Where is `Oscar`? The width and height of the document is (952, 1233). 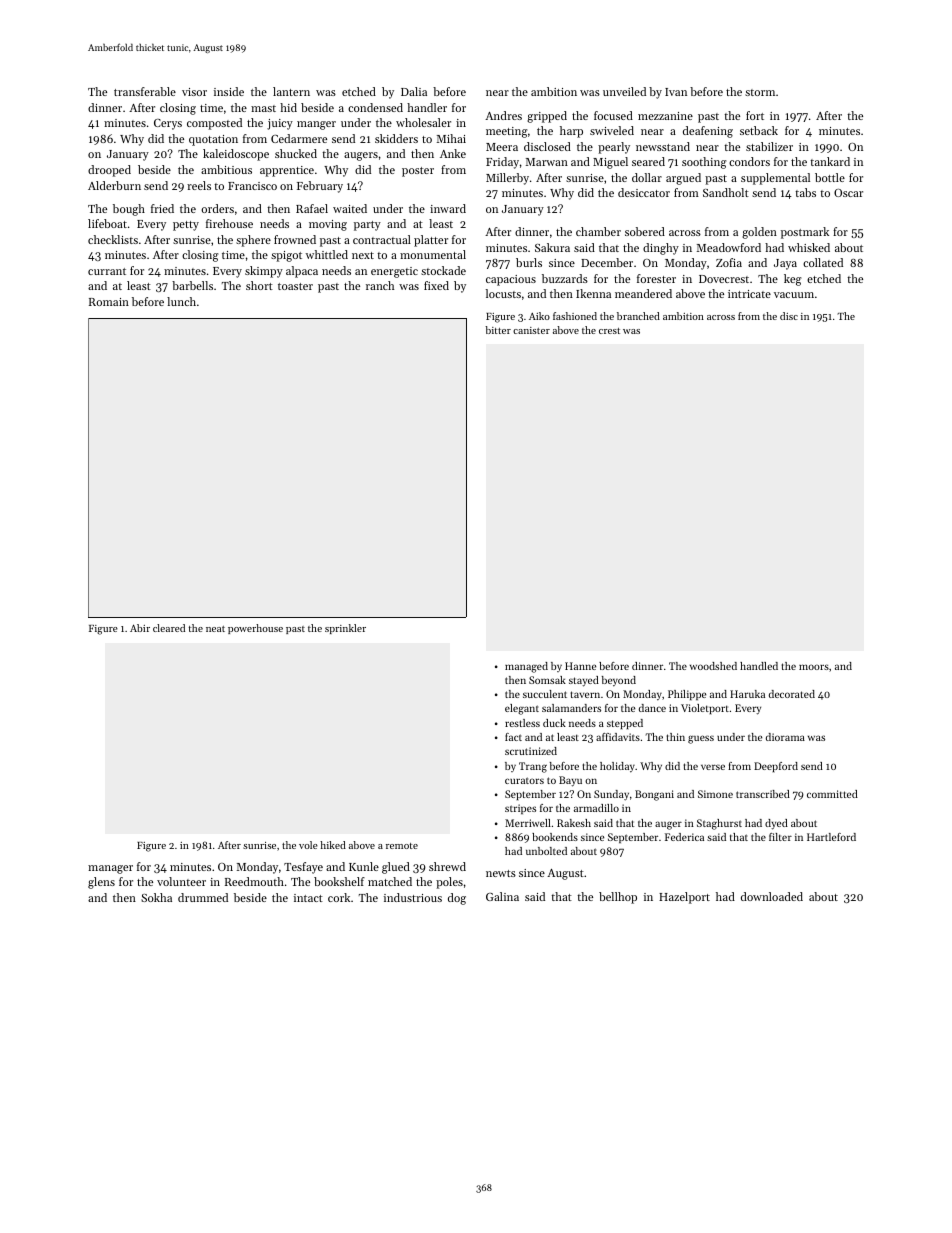
Oscar is located at coordinates (848, 193).
